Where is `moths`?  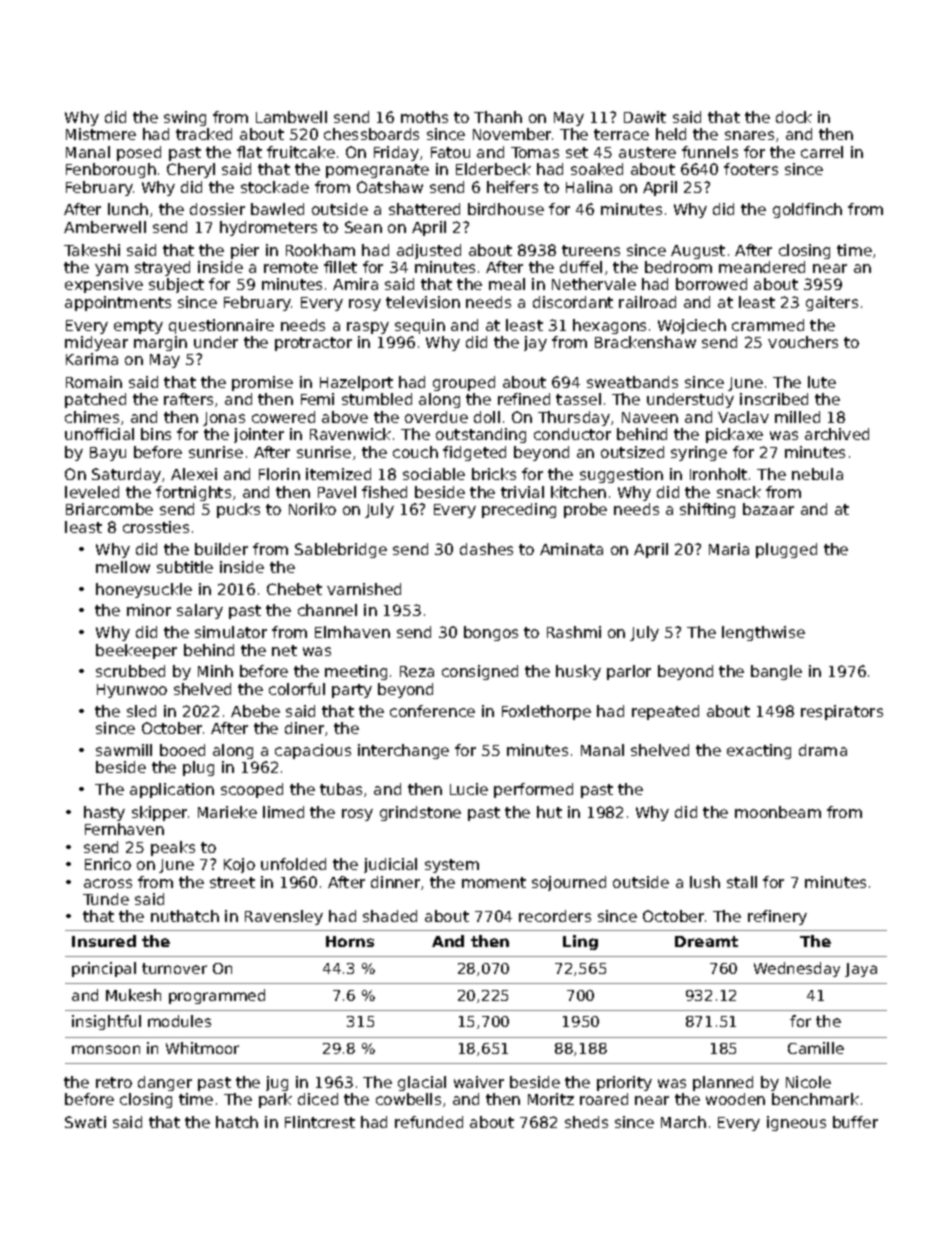 moths is located at coordinates (424, 117).
